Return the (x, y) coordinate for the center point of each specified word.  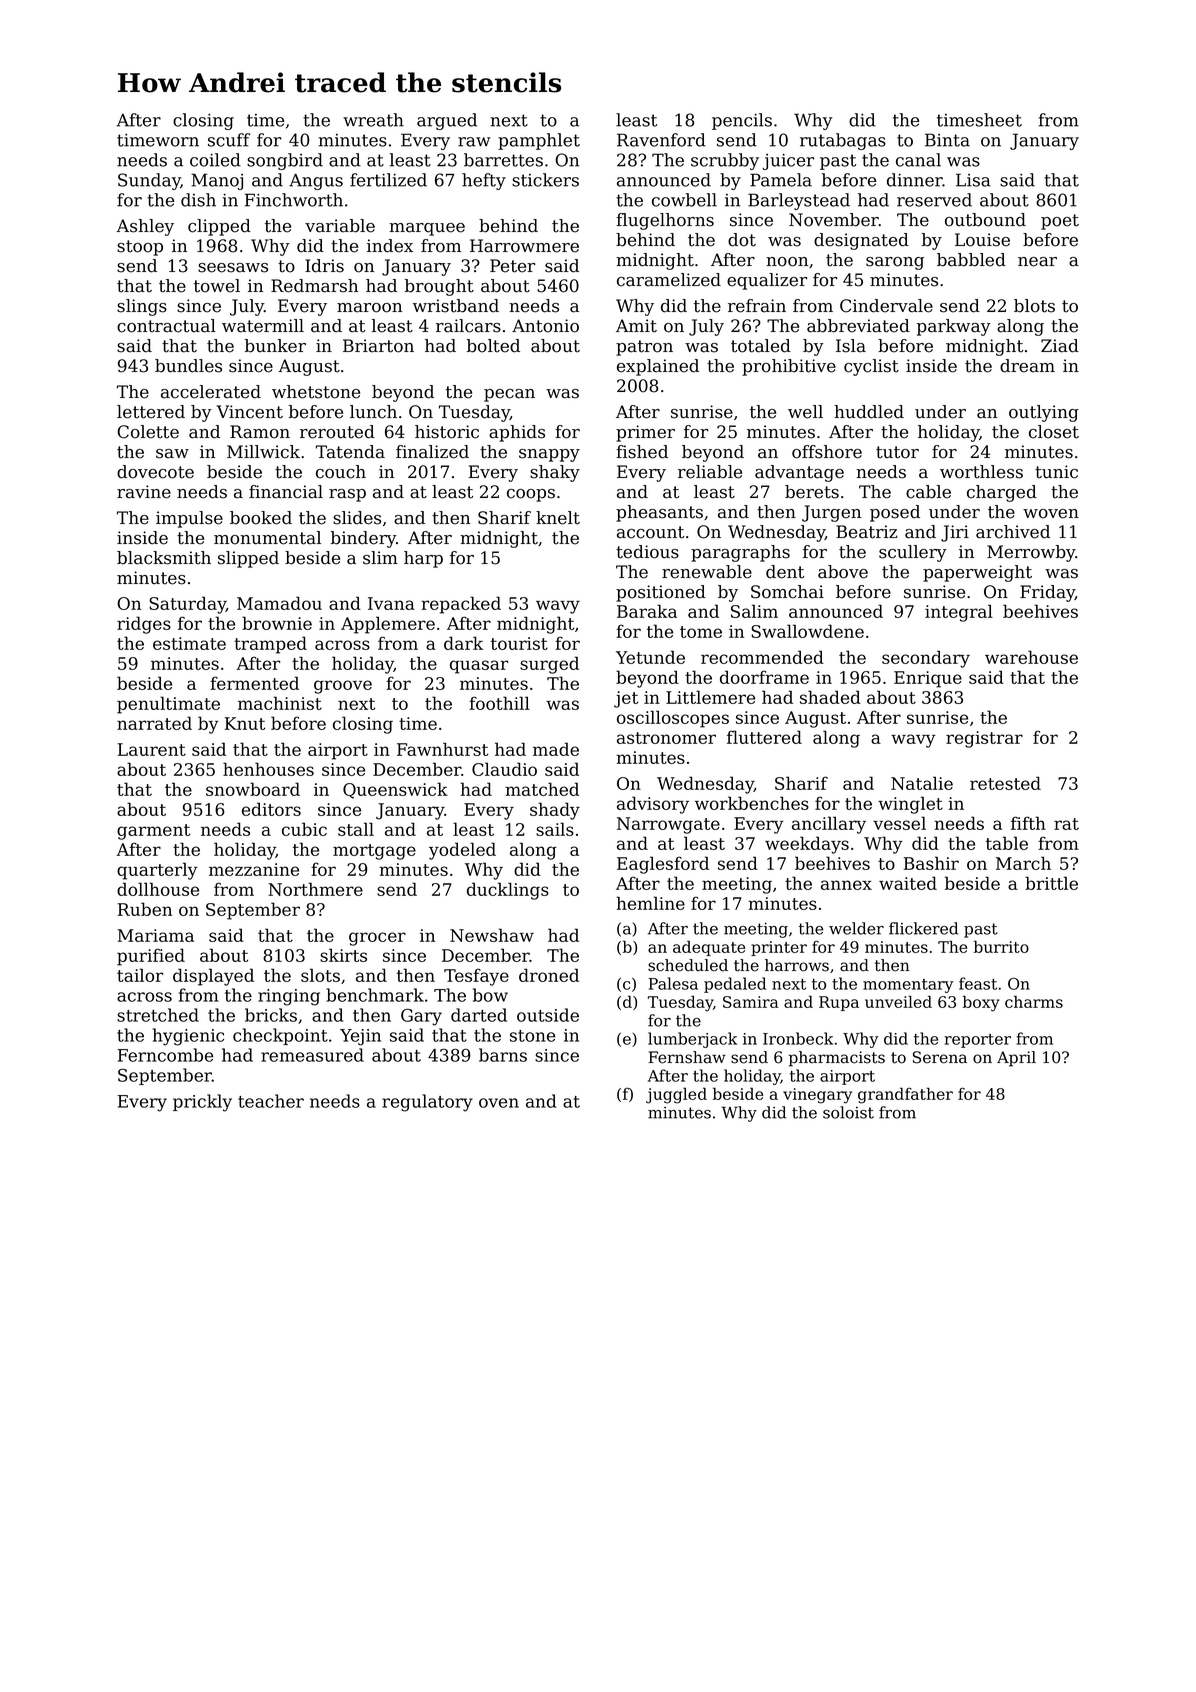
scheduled (688, 965)
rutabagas (843, 141)
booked (261, 518)
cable (928, 492)
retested (1005, 783)
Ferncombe (165, 1055)
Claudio (504, 769)
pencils (742, 121)
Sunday (149, 181)
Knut (245, 723)
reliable (710, 472)
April (1016, 1059)
